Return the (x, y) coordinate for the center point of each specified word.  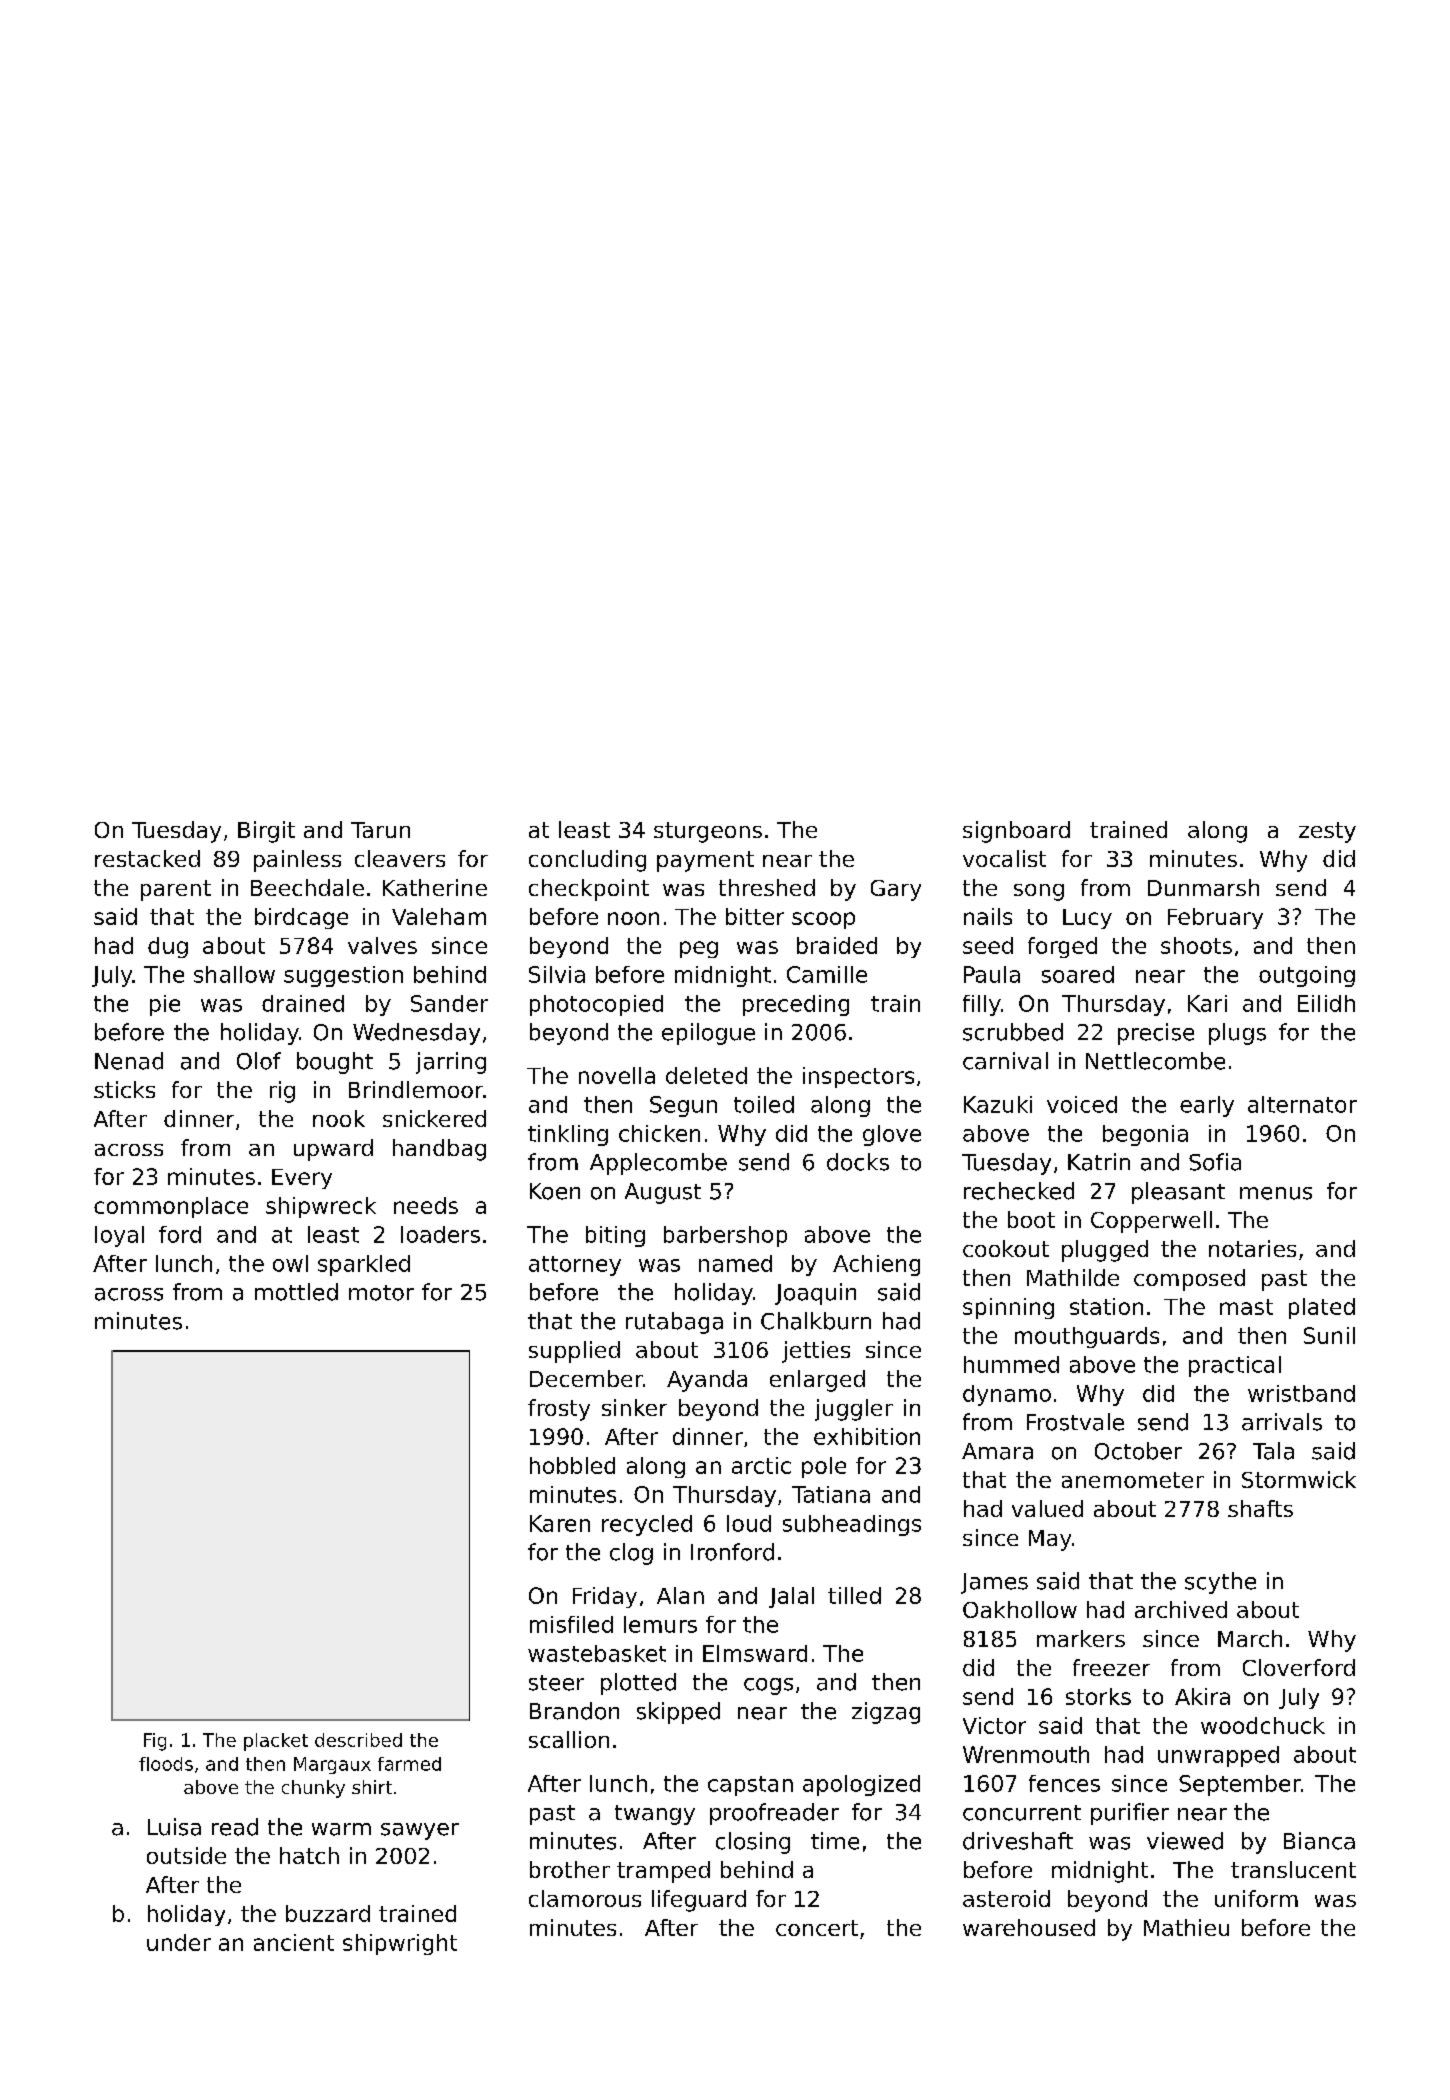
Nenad (129, 1061)
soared (1078, 974)
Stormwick (1299, 1479)
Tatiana (831, 1494)
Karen (560, 1523)
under (179, 1942)
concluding (587, 861)
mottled (296, 1292)
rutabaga (674, 1323)
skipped (678, 1713)
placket (276, 1742)
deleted (706, 1075)
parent (176, 890)
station (1106, 1306)
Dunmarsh (1203, 887)
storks (1098, 1696)
